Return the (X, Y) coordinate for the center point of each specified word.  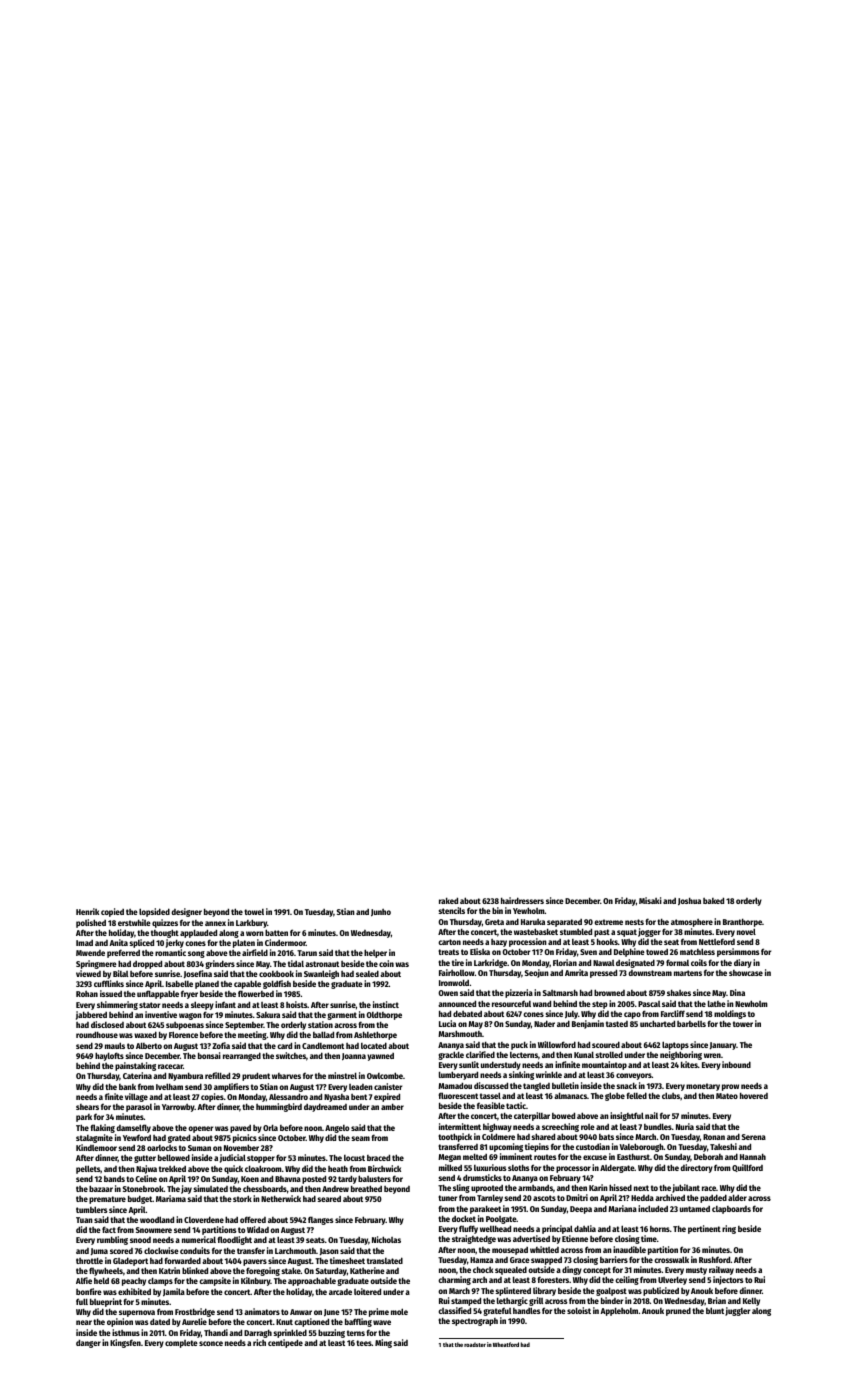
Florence (183, 1035)
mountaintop (604, 1066)
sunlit (469, 1064)
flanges (321, 1220)
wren (712, 1055)
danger (88, 1343)
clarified (480, 1054)
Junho (381, 913)
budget (140, 1199)
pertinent (704, 1229)
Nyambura (185, 1076)
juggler (737, 1311)
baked (713, 900)
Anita (118, 942)
